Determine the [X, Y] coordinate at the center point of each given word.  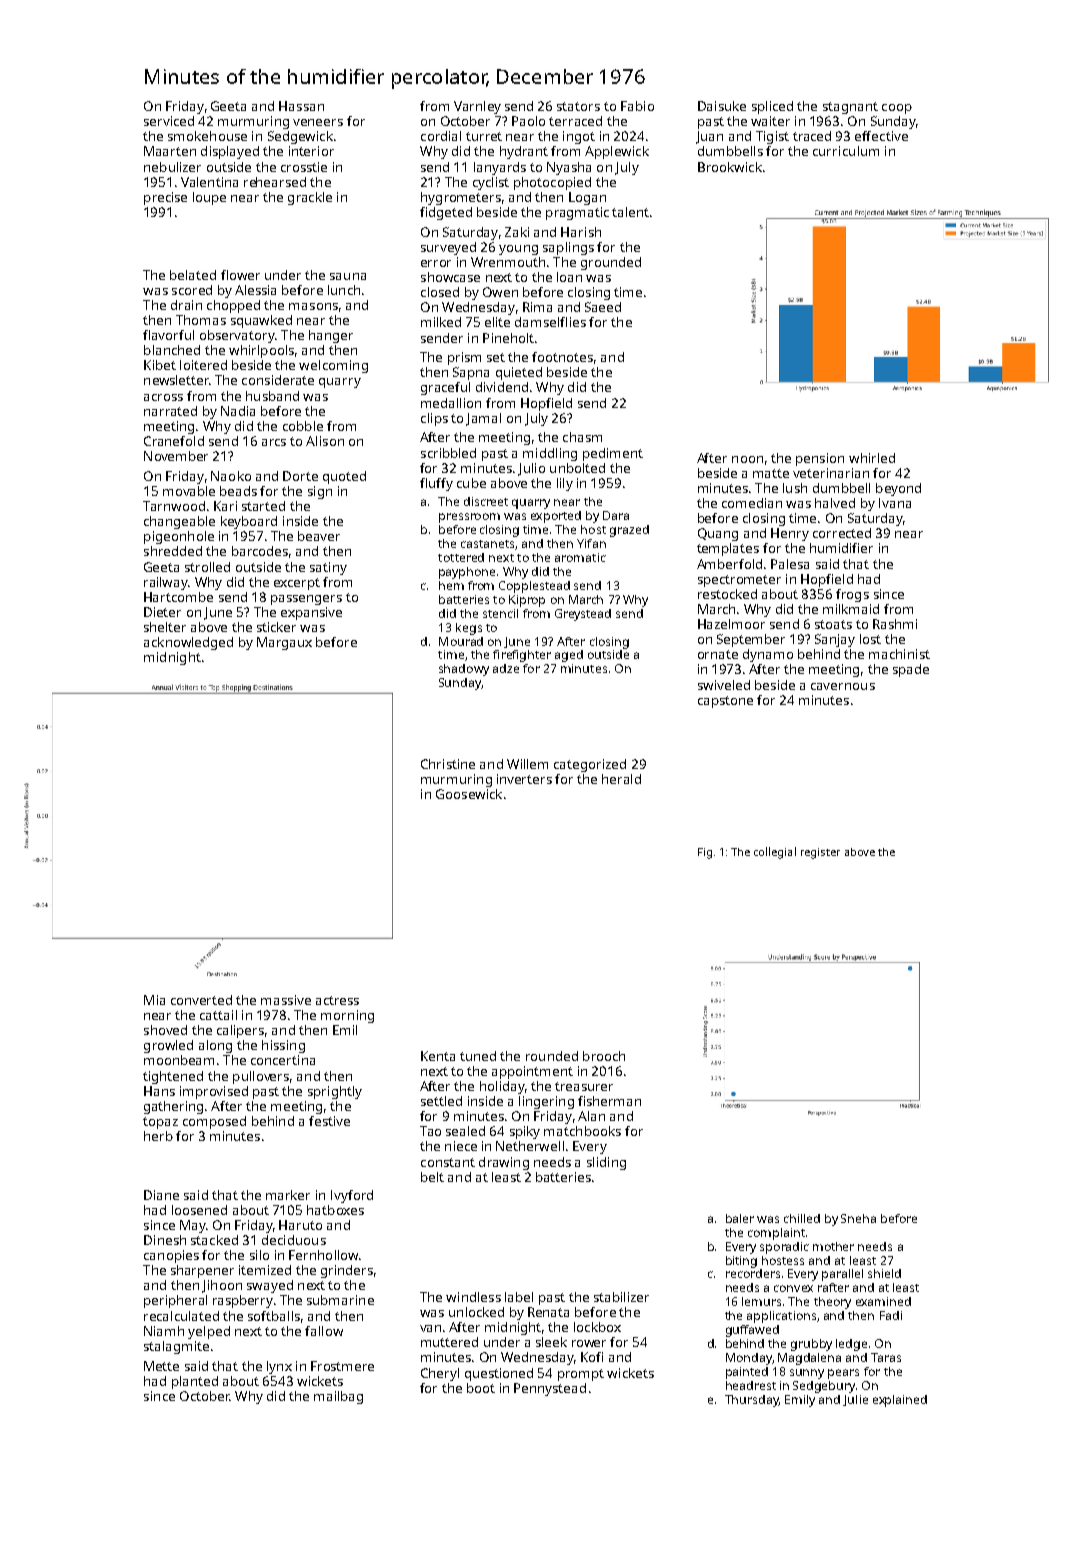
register [820, 853]
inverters [524, 779]
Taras [886, 1357]
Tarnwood [174, 506]
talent [630, 212]
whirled [872, 458]
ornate [718, 654]
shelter [165, 627]
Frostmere [342, 1366]
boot [481, 1388]
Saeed [603, 307]
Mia [154, 1000]
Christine [448, 764]
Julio [531, 469]
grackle [310, 198]
